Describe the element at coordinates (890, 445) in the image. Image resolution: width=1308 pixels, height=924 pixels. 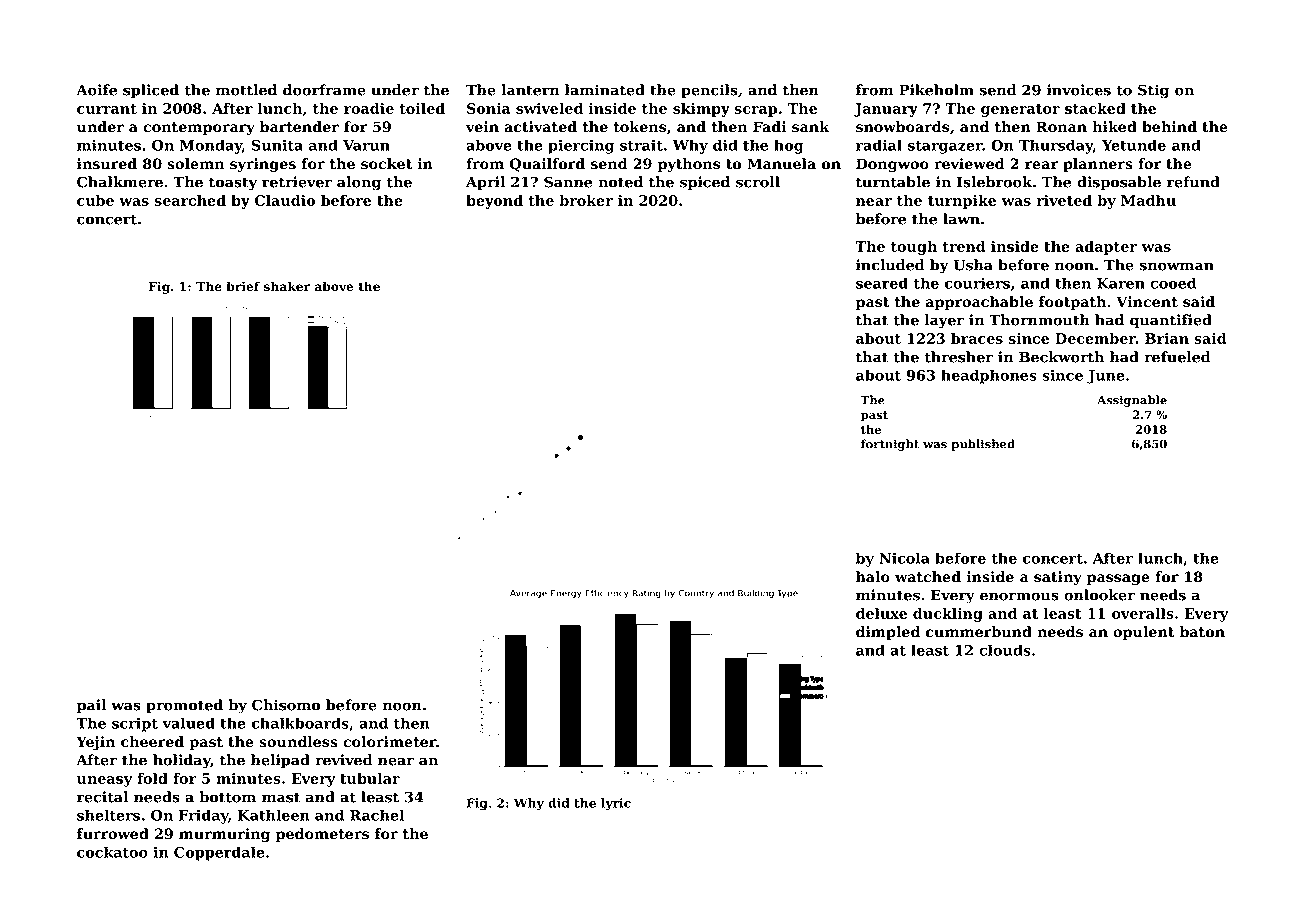
I see `fortnight` at that location.
